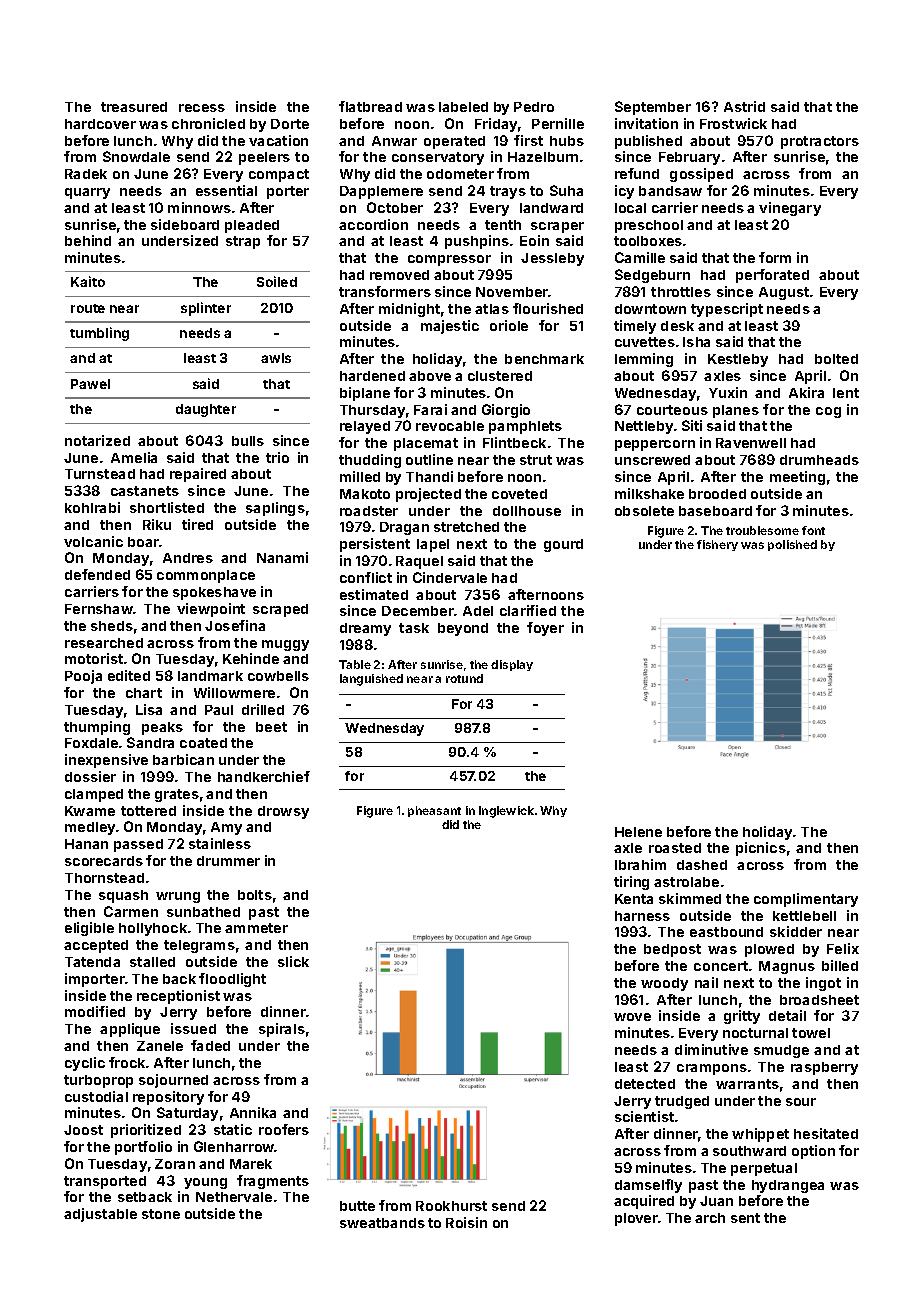  What do you see at coordinates (466, 1222) in the screenshot?
I see `Roisin` at bounding box center [466, 1222].
